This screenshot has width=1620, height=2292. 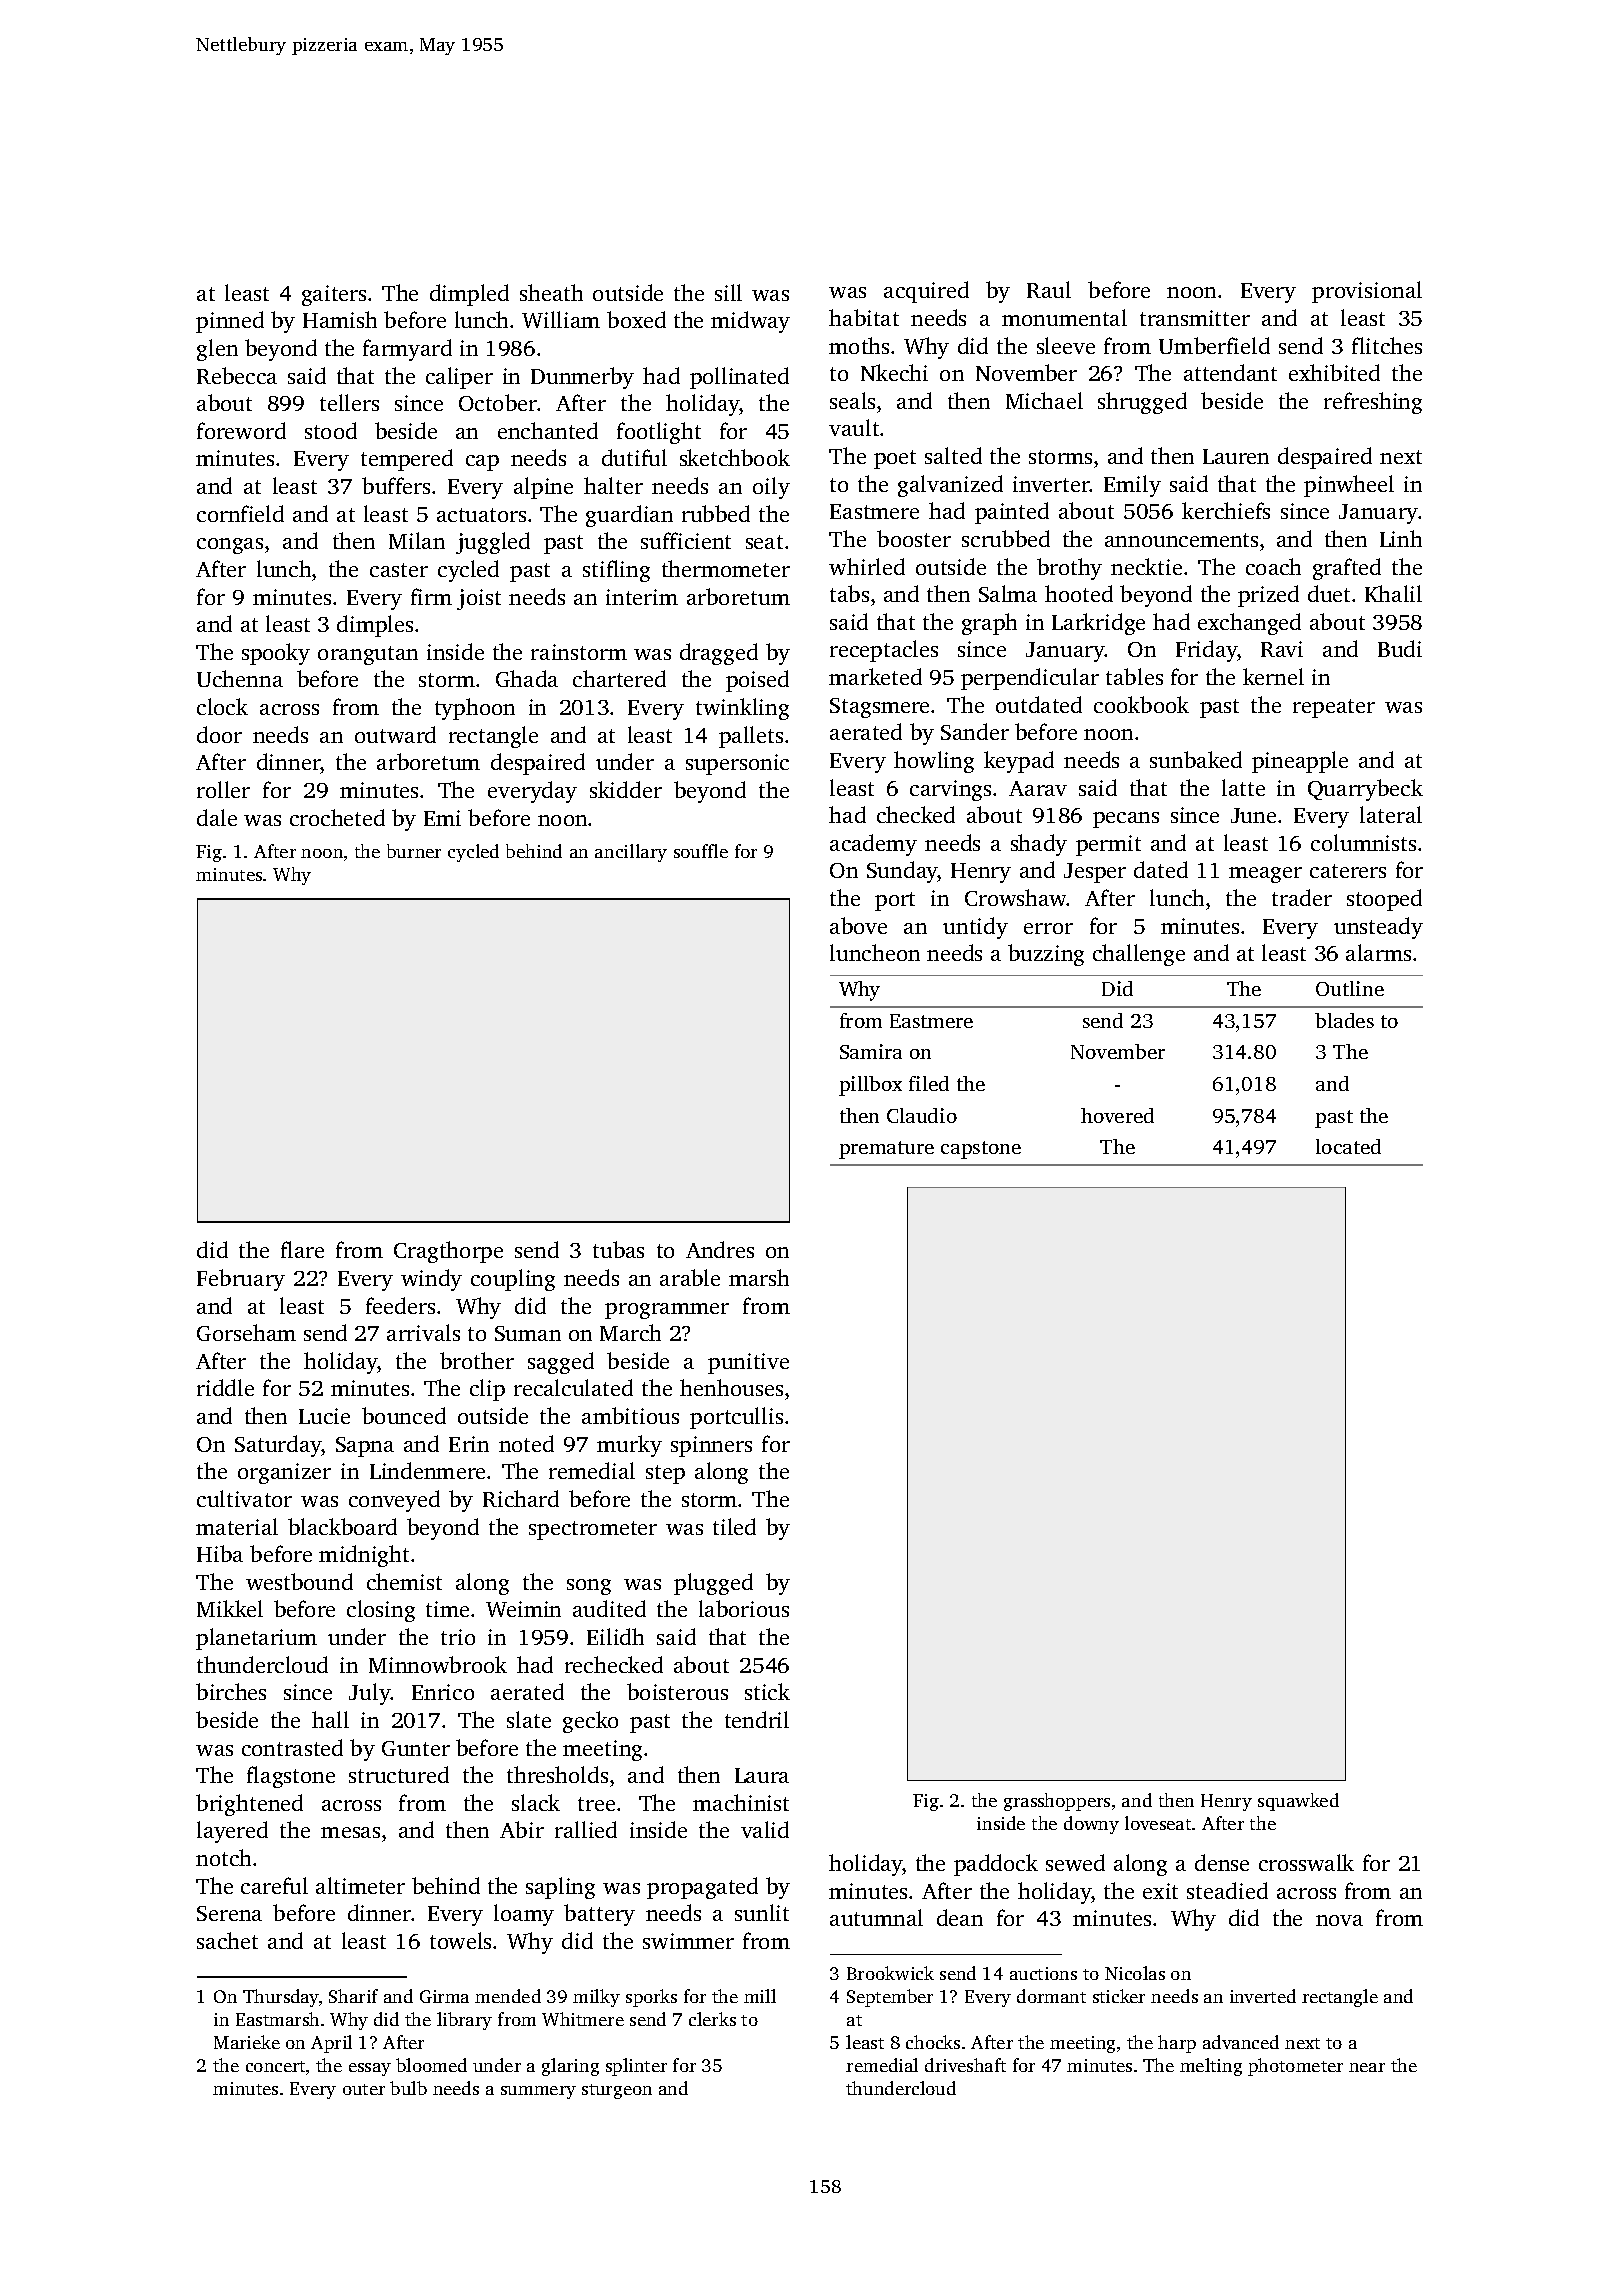 What do you see at coordinates (340, 319) in the screenshot?
I see `Hamish` at bounding box center [340, 319].
